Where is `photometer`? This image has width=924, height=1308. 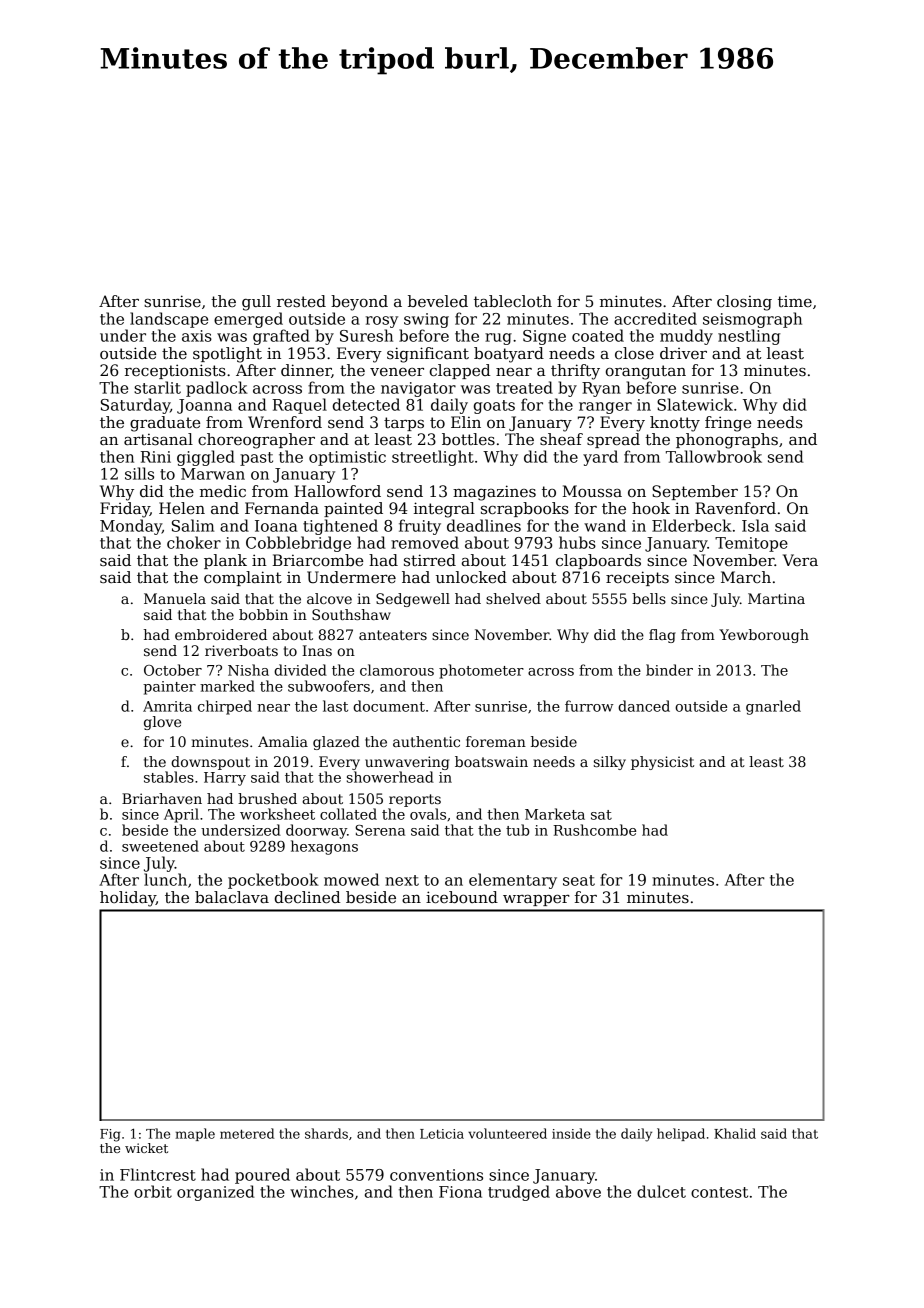 photometer is located at coordinates (481, 671).
